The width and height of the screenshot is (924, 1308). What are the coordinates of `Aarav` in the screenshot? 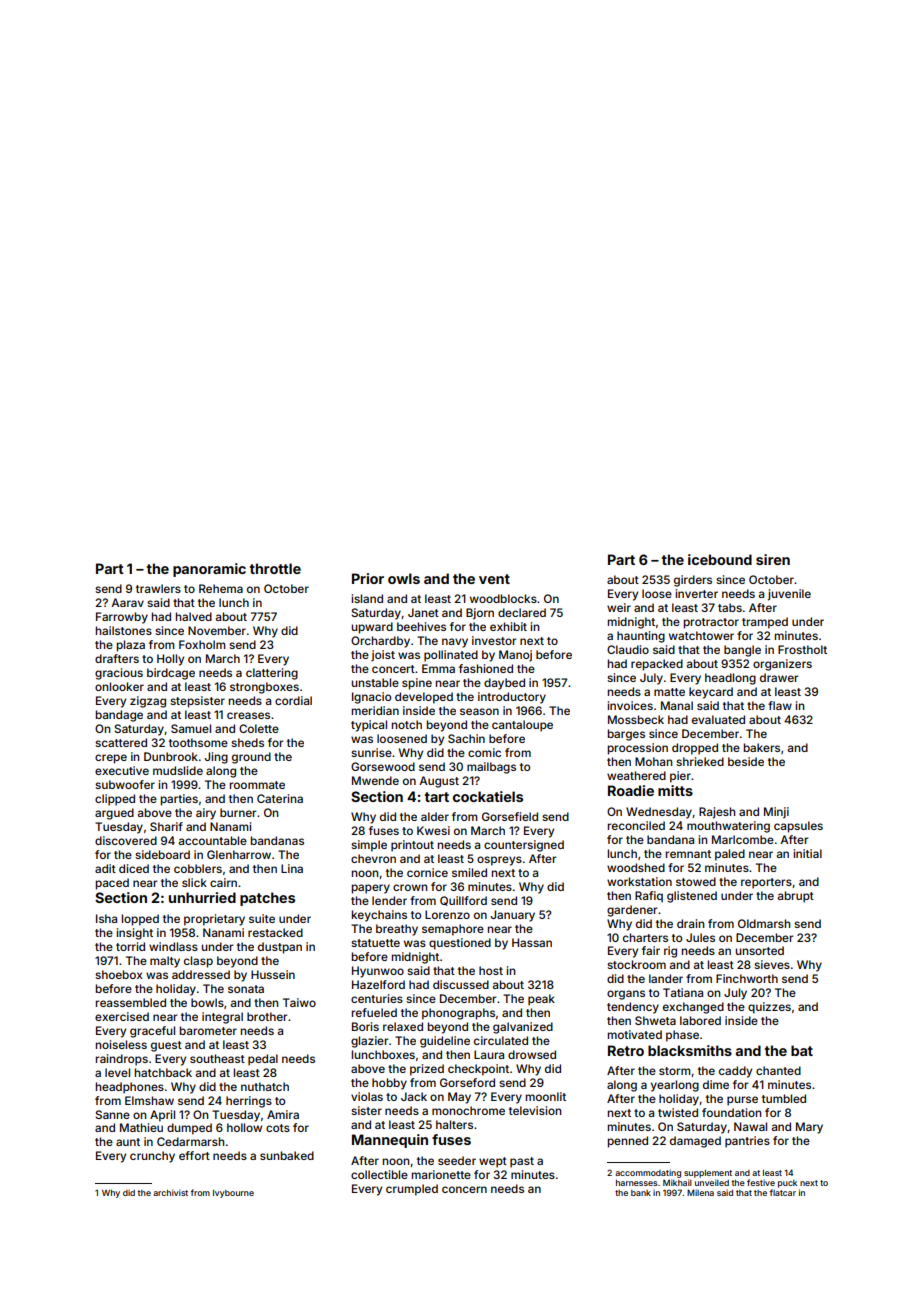 It's located at (127, 602).
